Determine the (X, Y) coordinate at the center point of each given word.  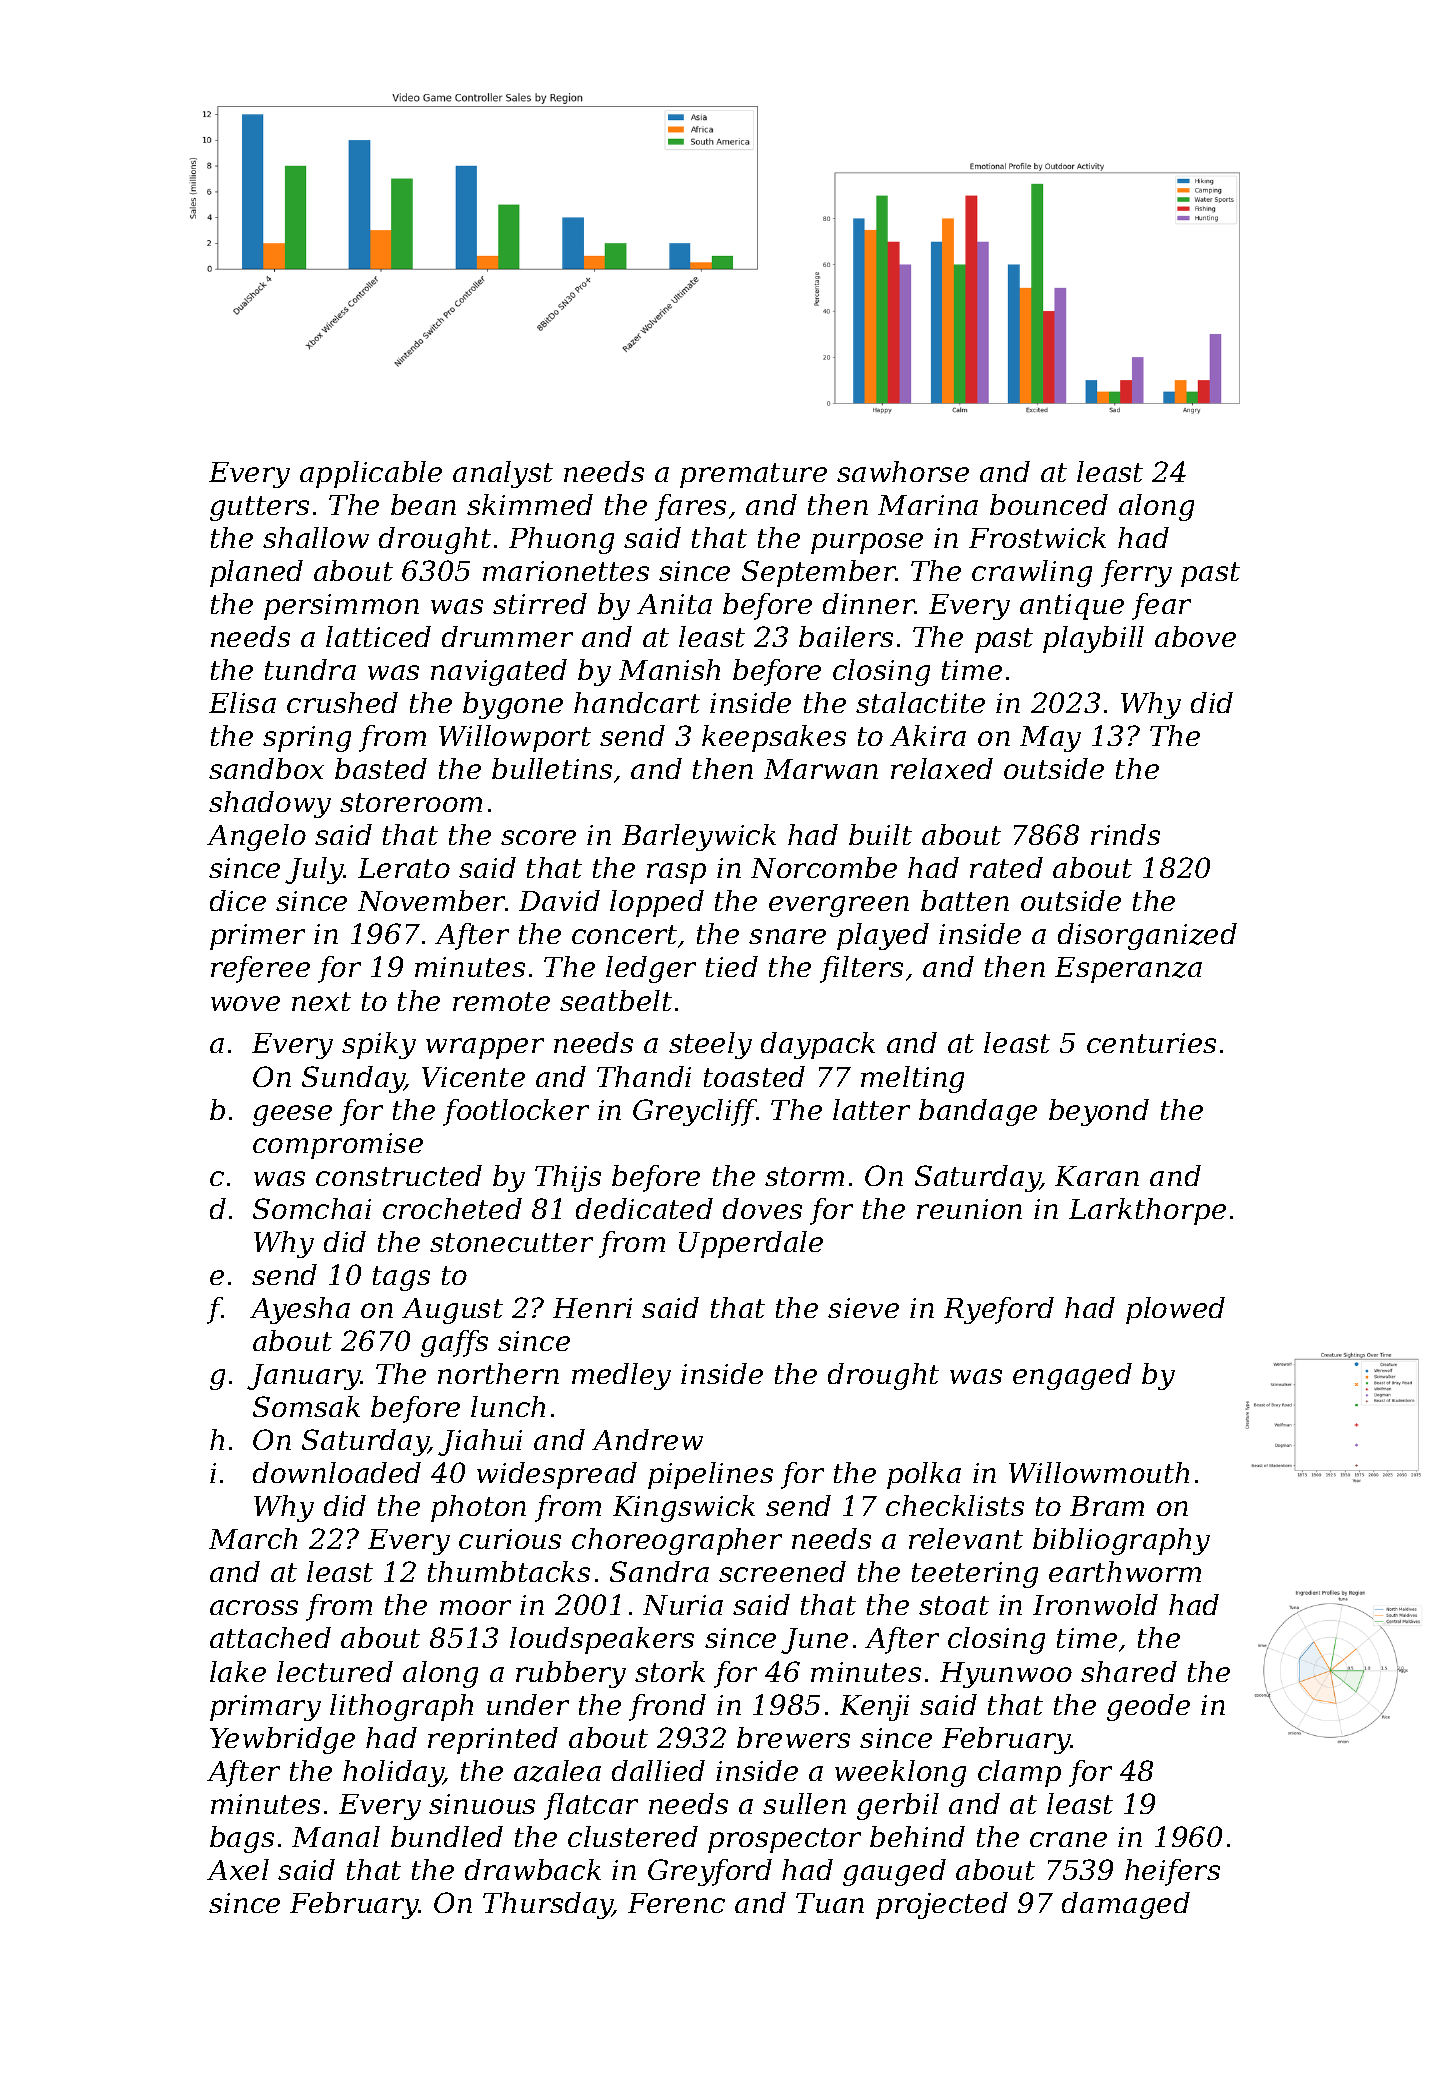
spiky (379, 1045)
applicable (371, 474)
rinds (1125, 834)
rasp (676, 873)
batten (965, 900)
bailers (846, 636)
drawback (533, 1869)
